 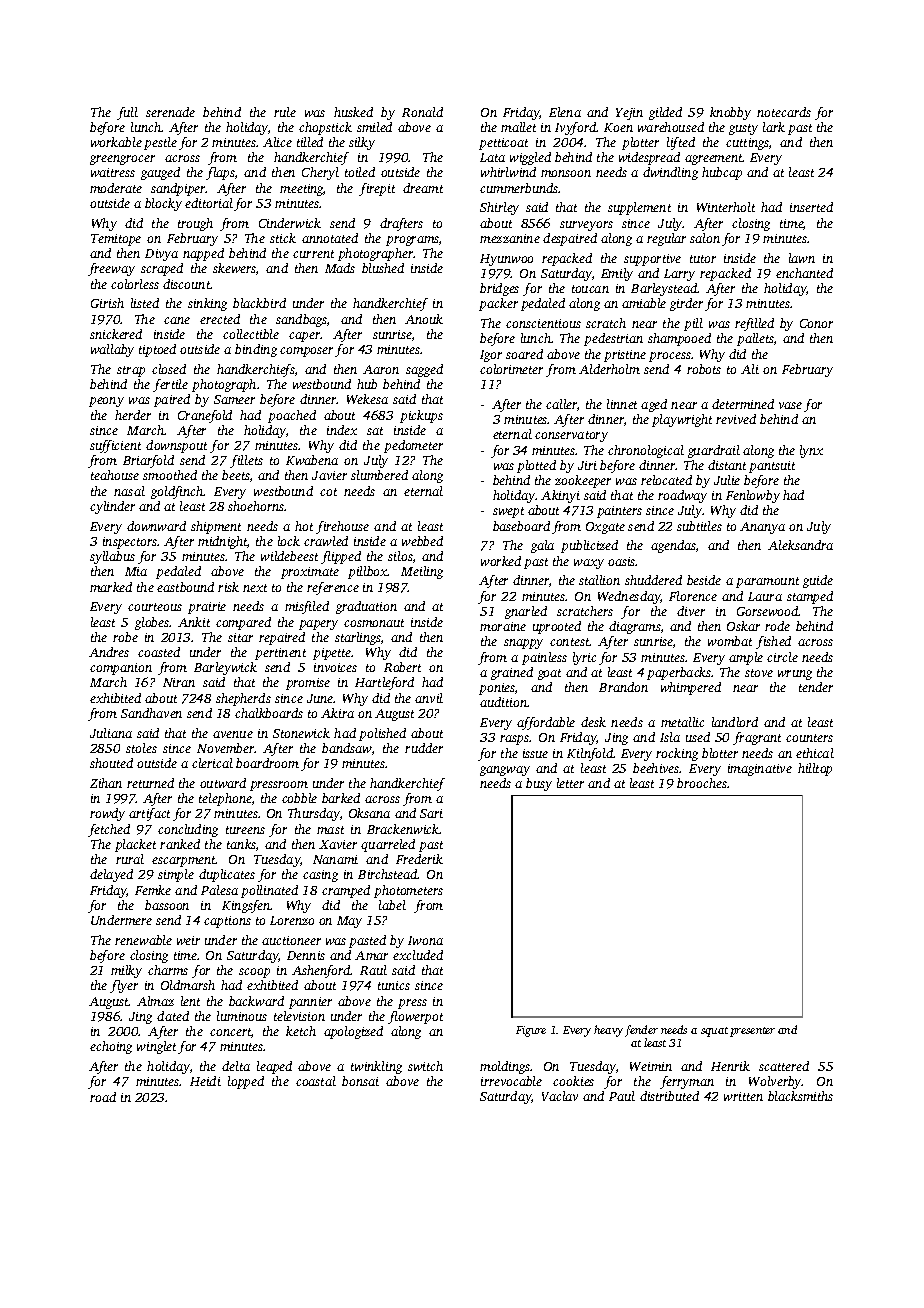 What do you see at coordinates (429, 698) in the page?
I see `anvil` at bounding box center [429, 698].
